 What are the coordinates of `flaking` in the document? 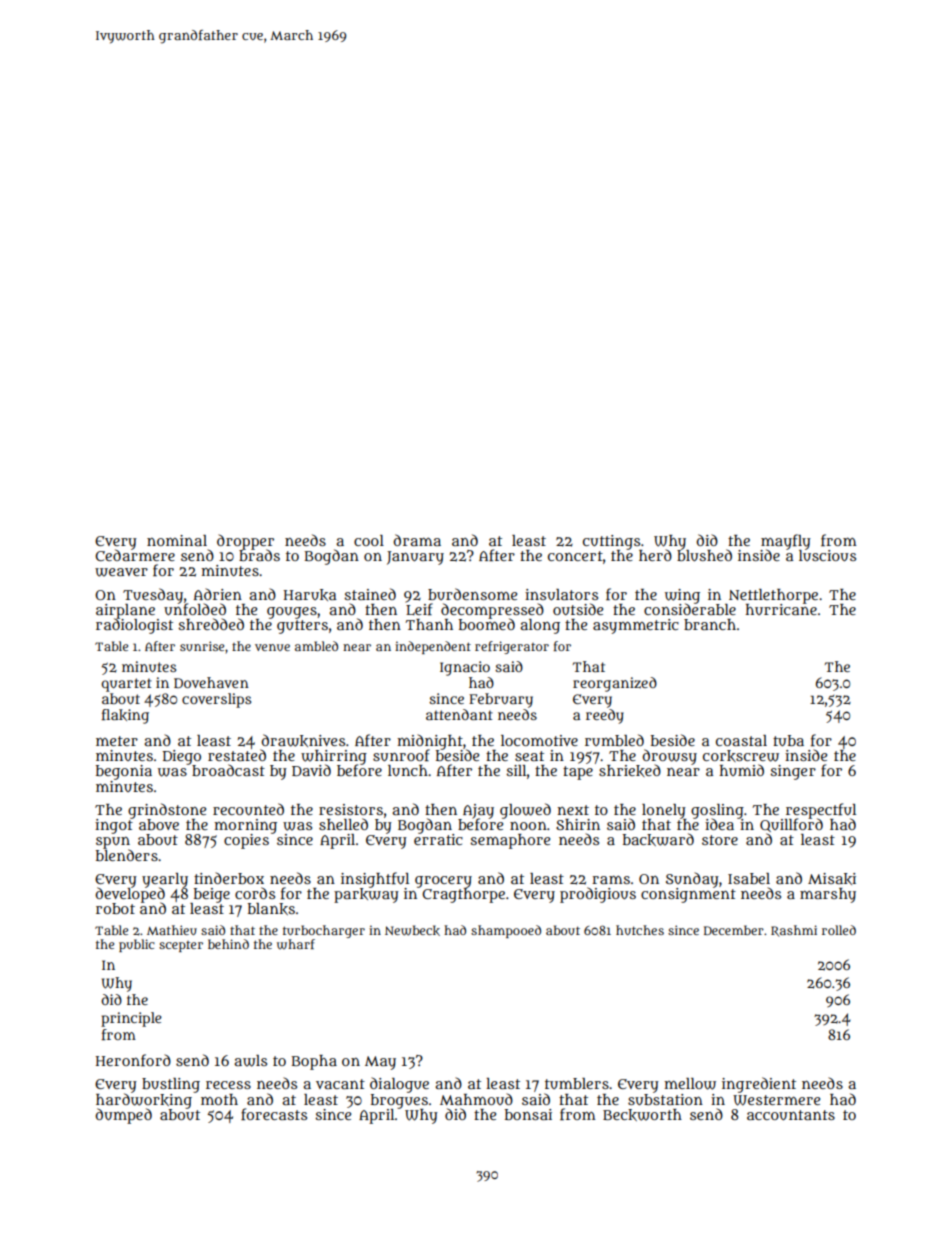 It's located at (125, 716).
